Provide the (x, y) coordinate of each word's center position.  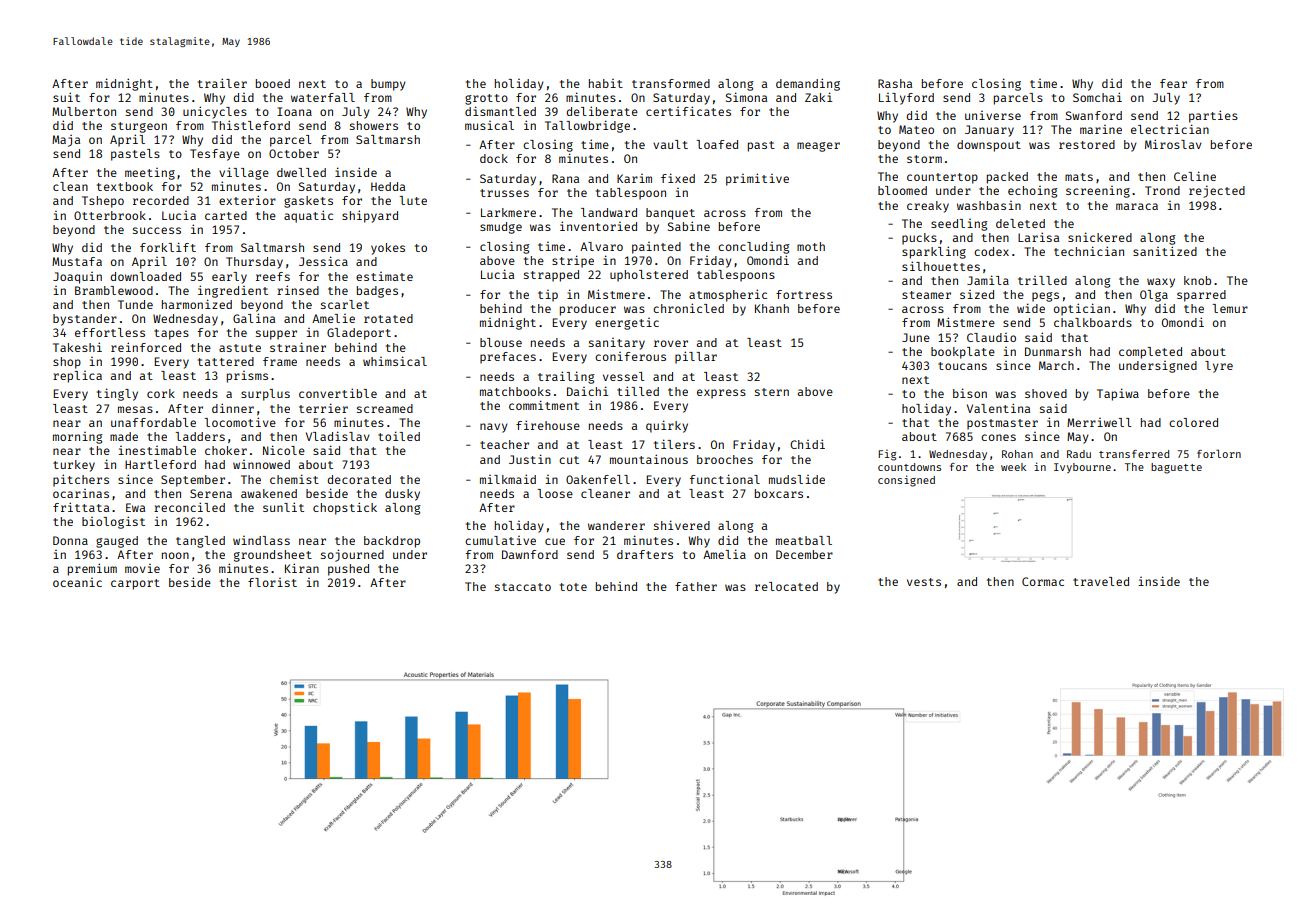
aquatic (308, 216)
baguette (1176, 468)
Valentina (998, 408)
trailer (222, 83)
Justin (530, 459)
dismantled (500, 111)
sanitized (1165, 251)
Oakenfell (598, 479)
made (124, 436)
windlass (261, 540)
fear (1173, 83)
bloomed (902, 190)
